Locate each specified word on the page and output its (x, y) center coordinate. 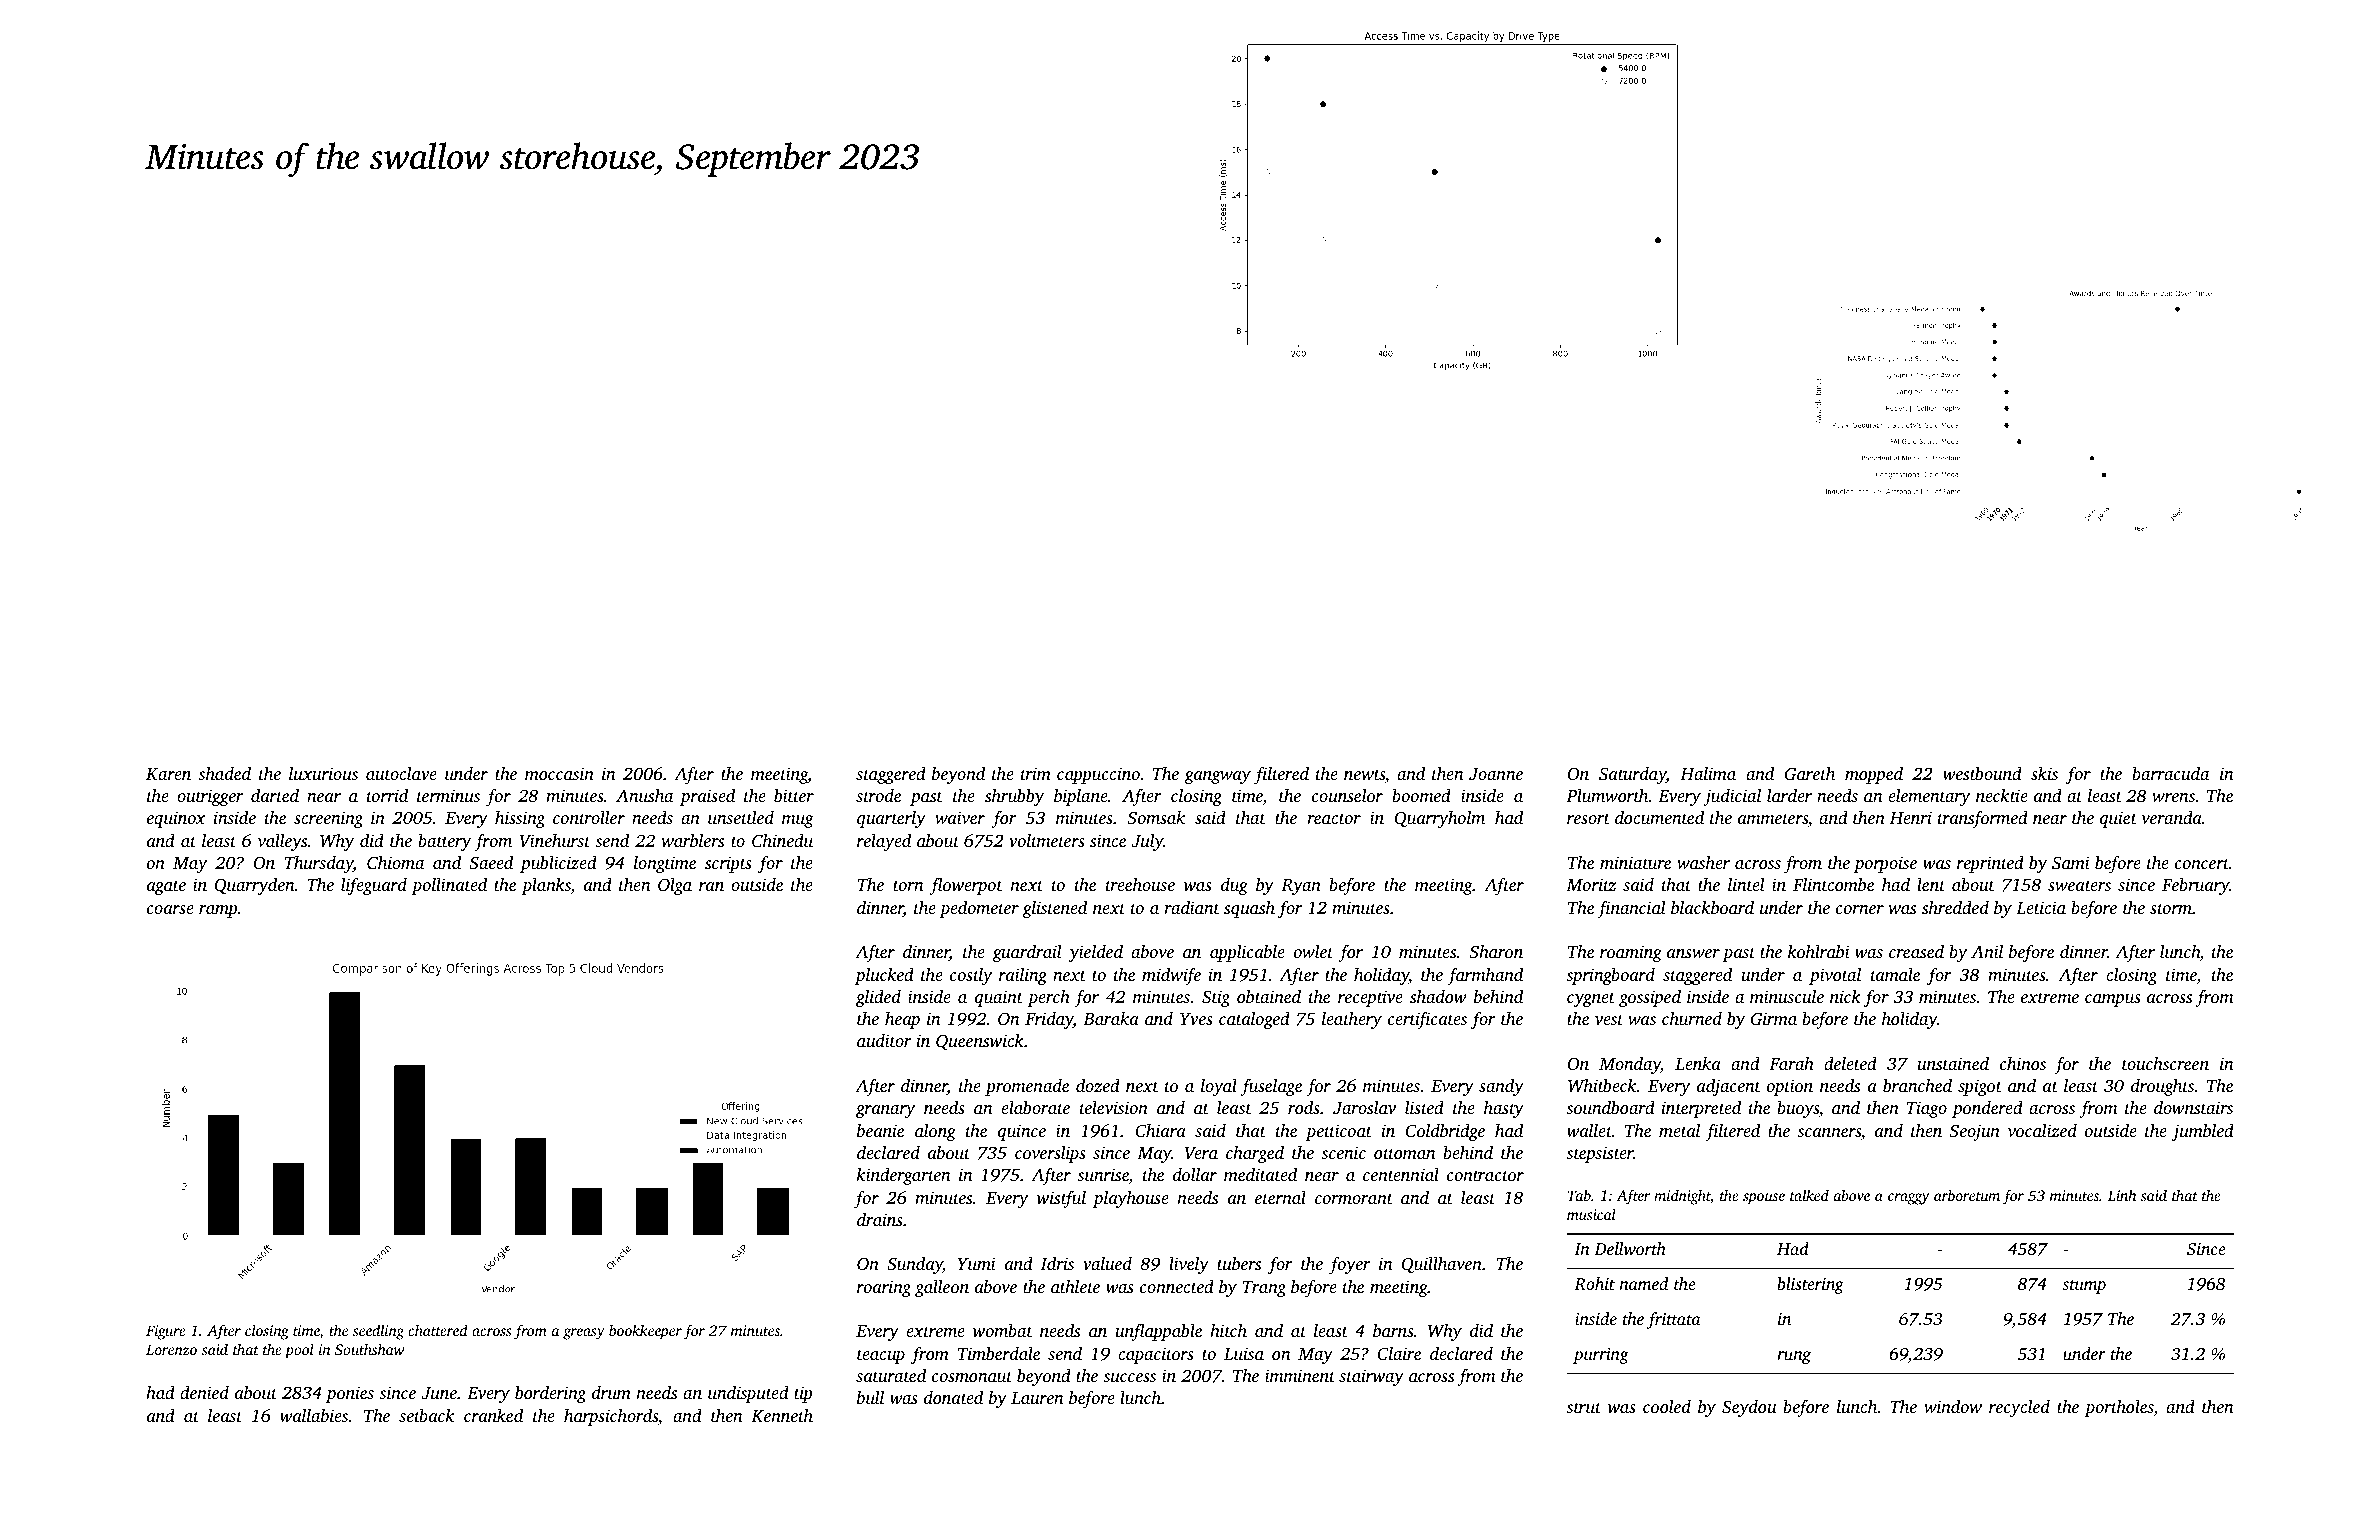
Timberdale (999, 1353)
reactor (1334, 818)
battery (444, 842)
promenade (1027, 1087)
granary (885, 1111)
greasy (584, 1334)
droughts (2162, 1087)
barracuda (2170, 773)
